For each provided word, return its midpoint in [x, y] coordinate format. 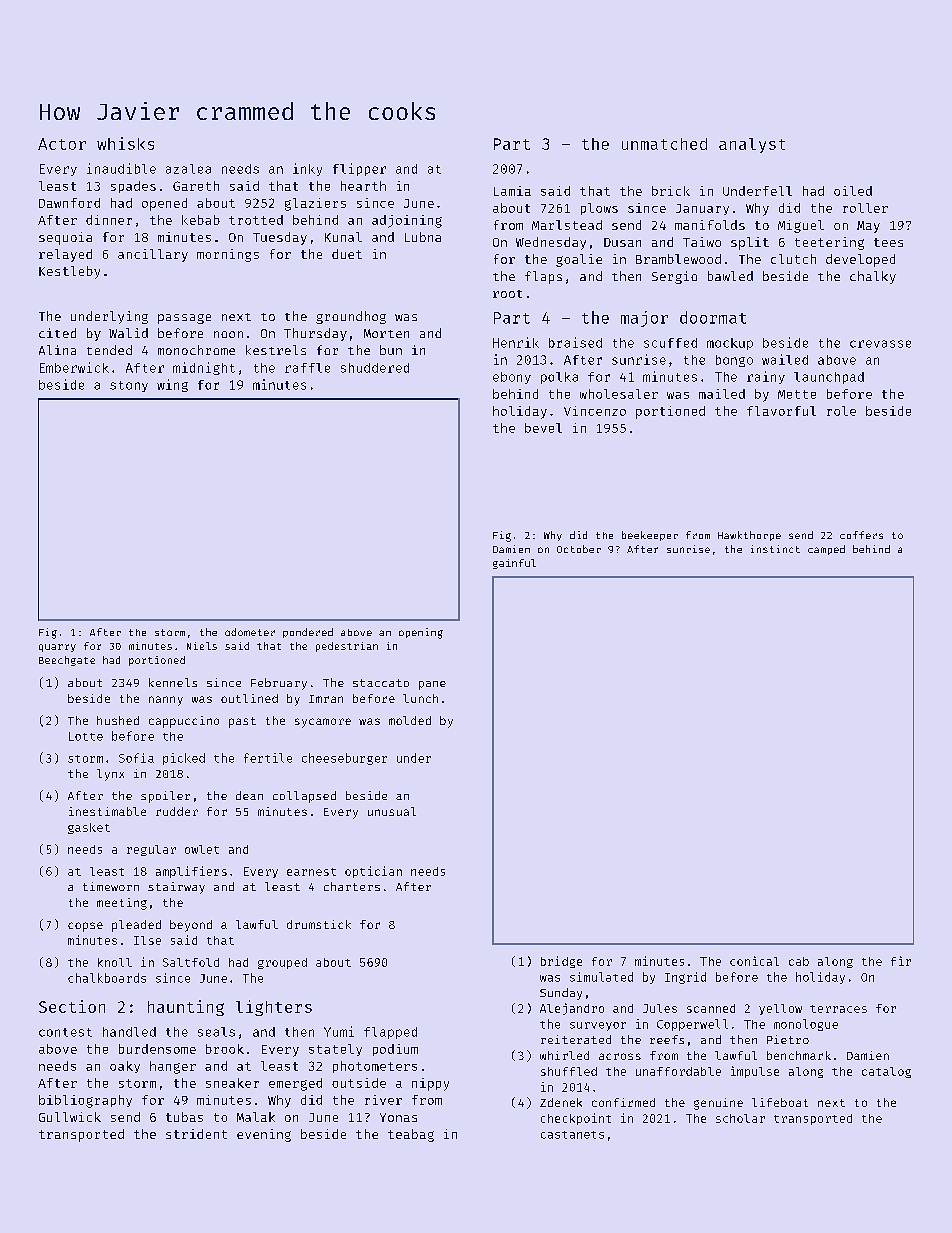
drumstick [319, 924]
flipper [359, 169]
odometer [250, 632]
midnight [204, 368]
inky [307, 169]
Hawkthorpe [749, 536]
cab [799, 961]
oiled [853, 191]
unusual [392, 811]
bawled [730, 276]
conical [754, 961]
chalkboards [107, 978]
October [579, 549]
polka [559, 378]
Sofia [136, 758]
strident [196, 1134]
